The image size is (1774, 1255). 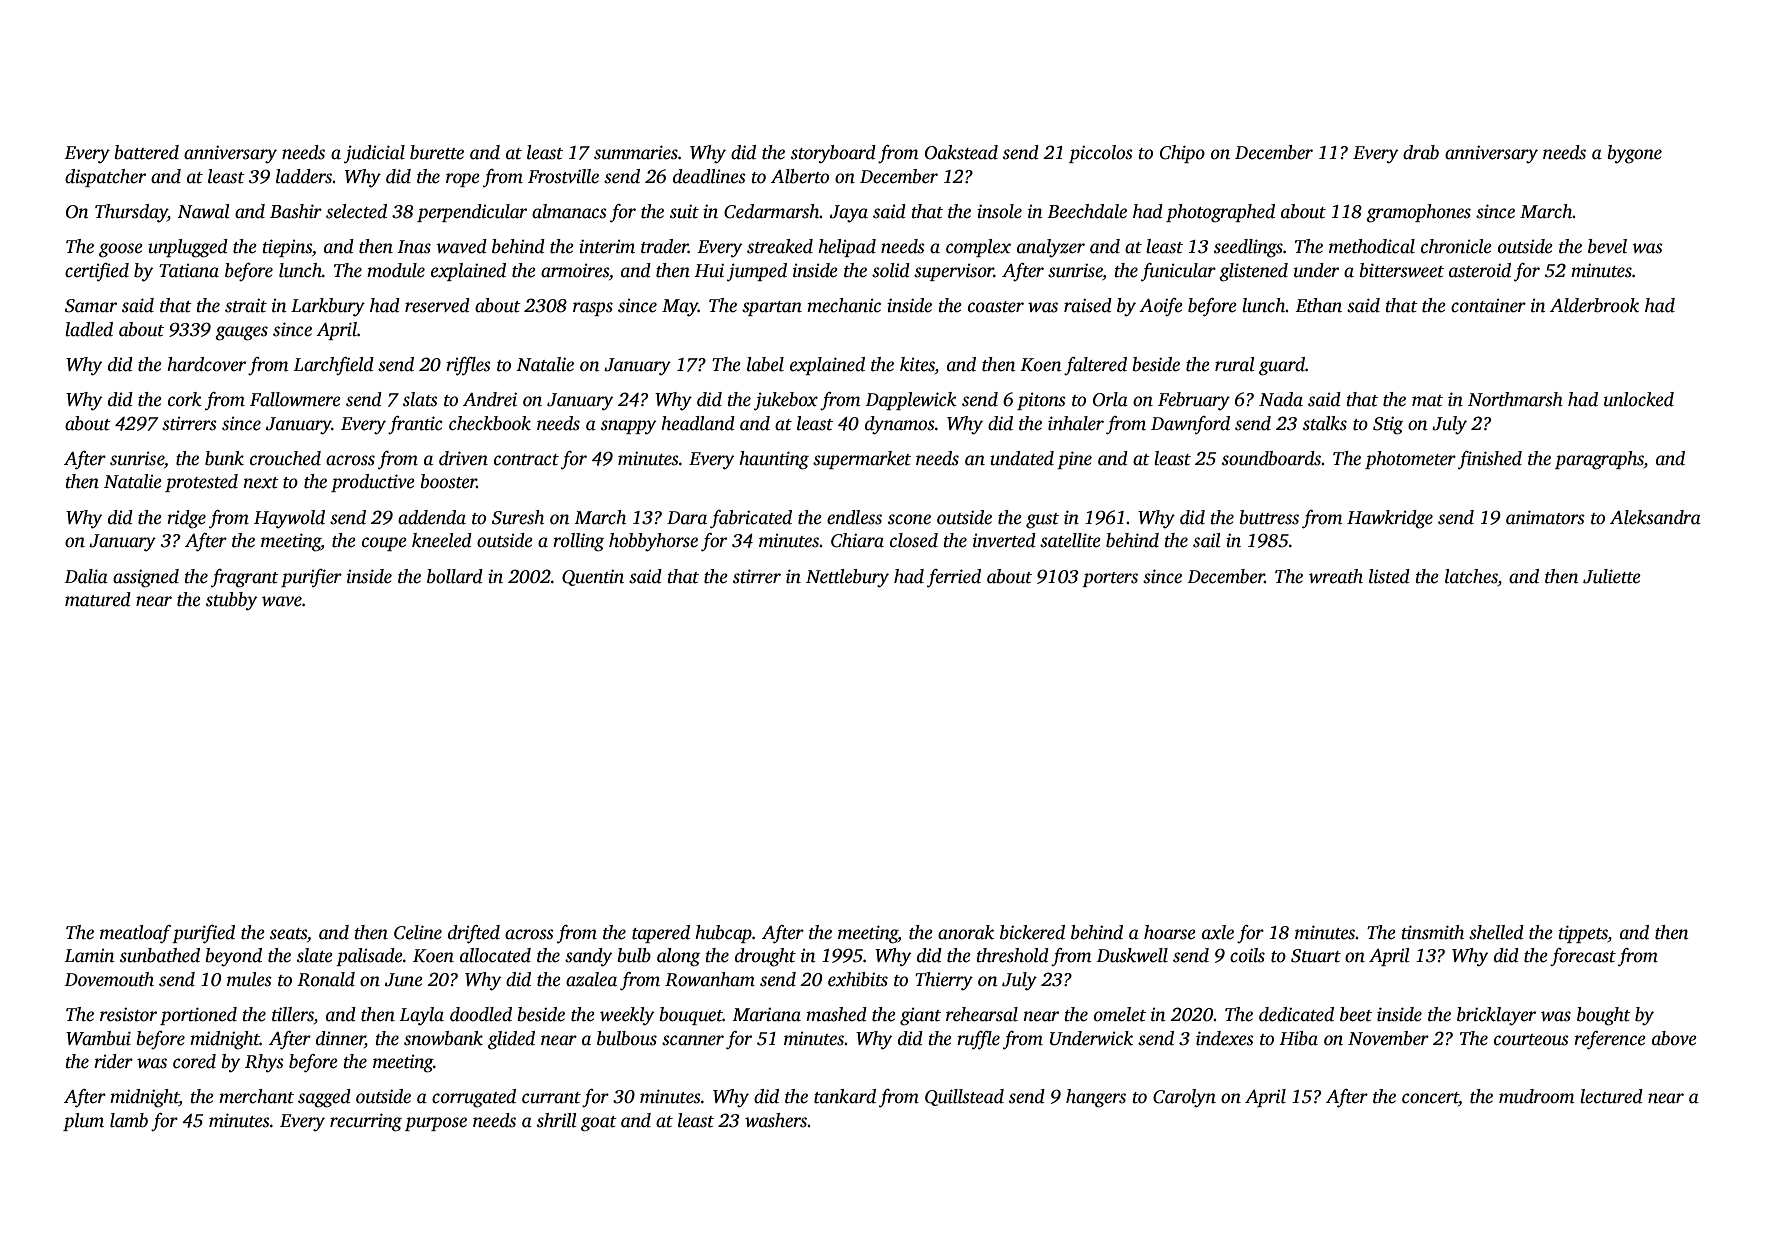 I want to click on haunting, so click(x=774, y=460).
